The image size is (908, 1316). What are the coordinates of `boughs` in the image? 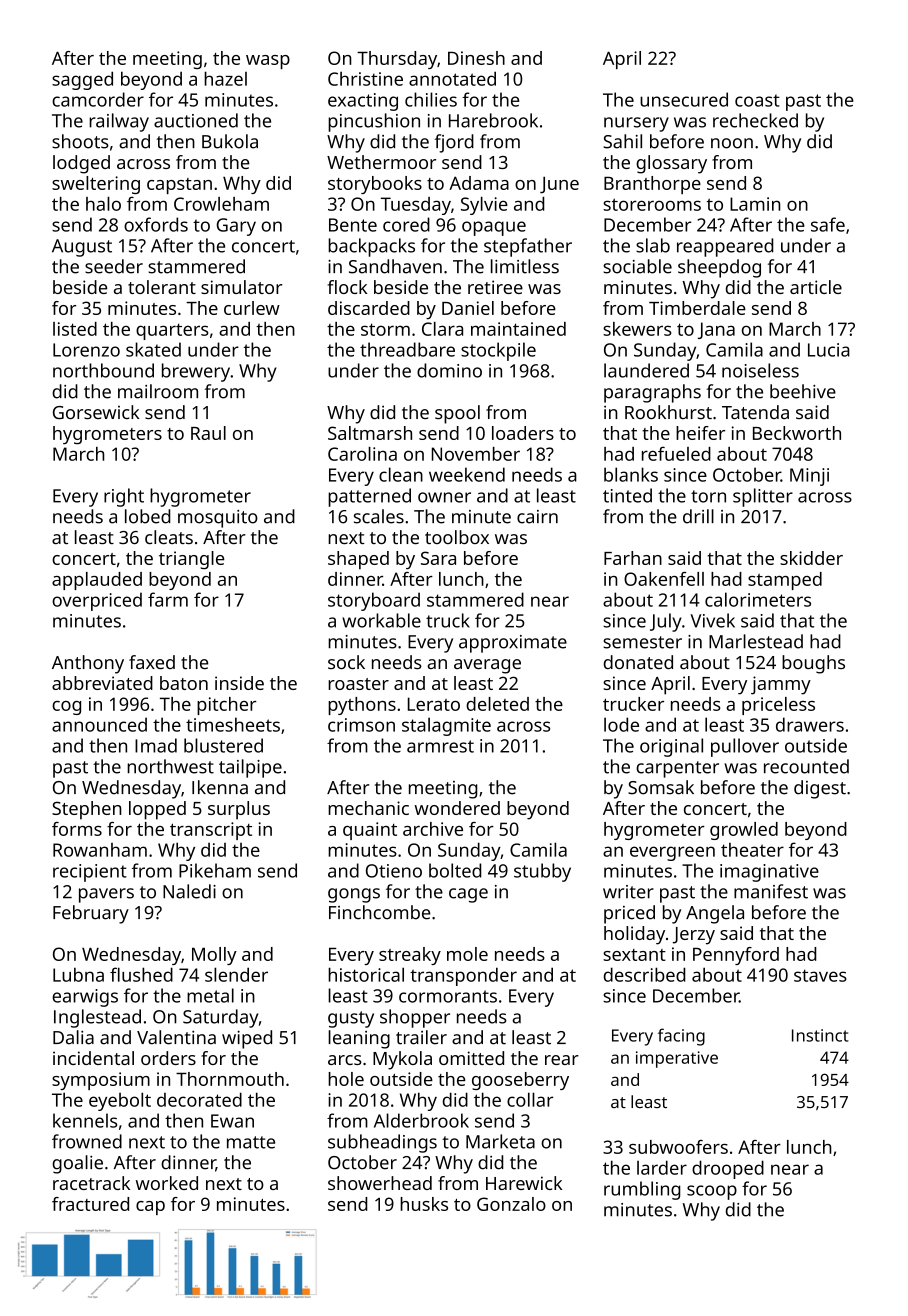 It's located at (813, 664).
